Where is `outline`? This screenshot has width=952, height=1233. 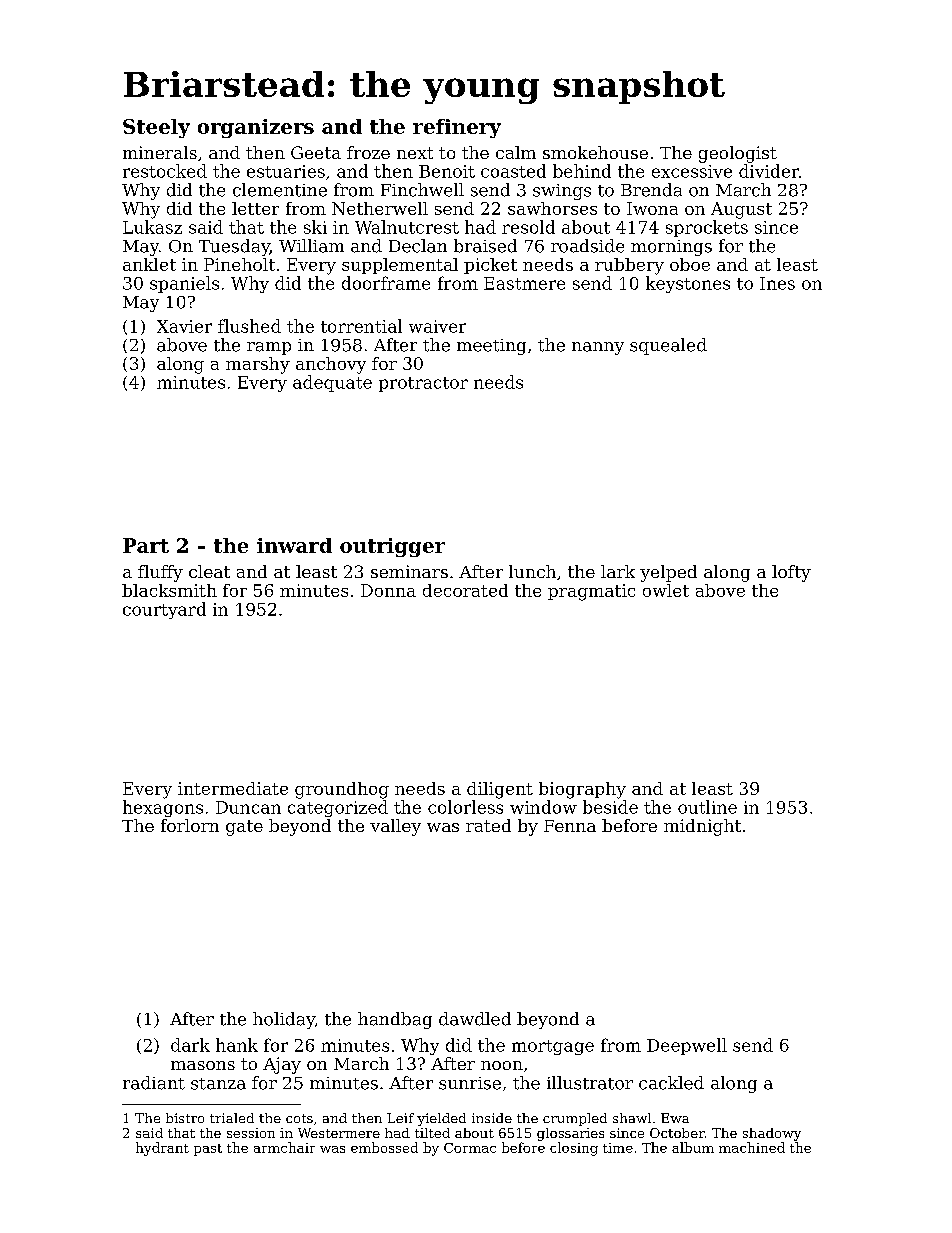
outline is located at coordinates (707, 807).
